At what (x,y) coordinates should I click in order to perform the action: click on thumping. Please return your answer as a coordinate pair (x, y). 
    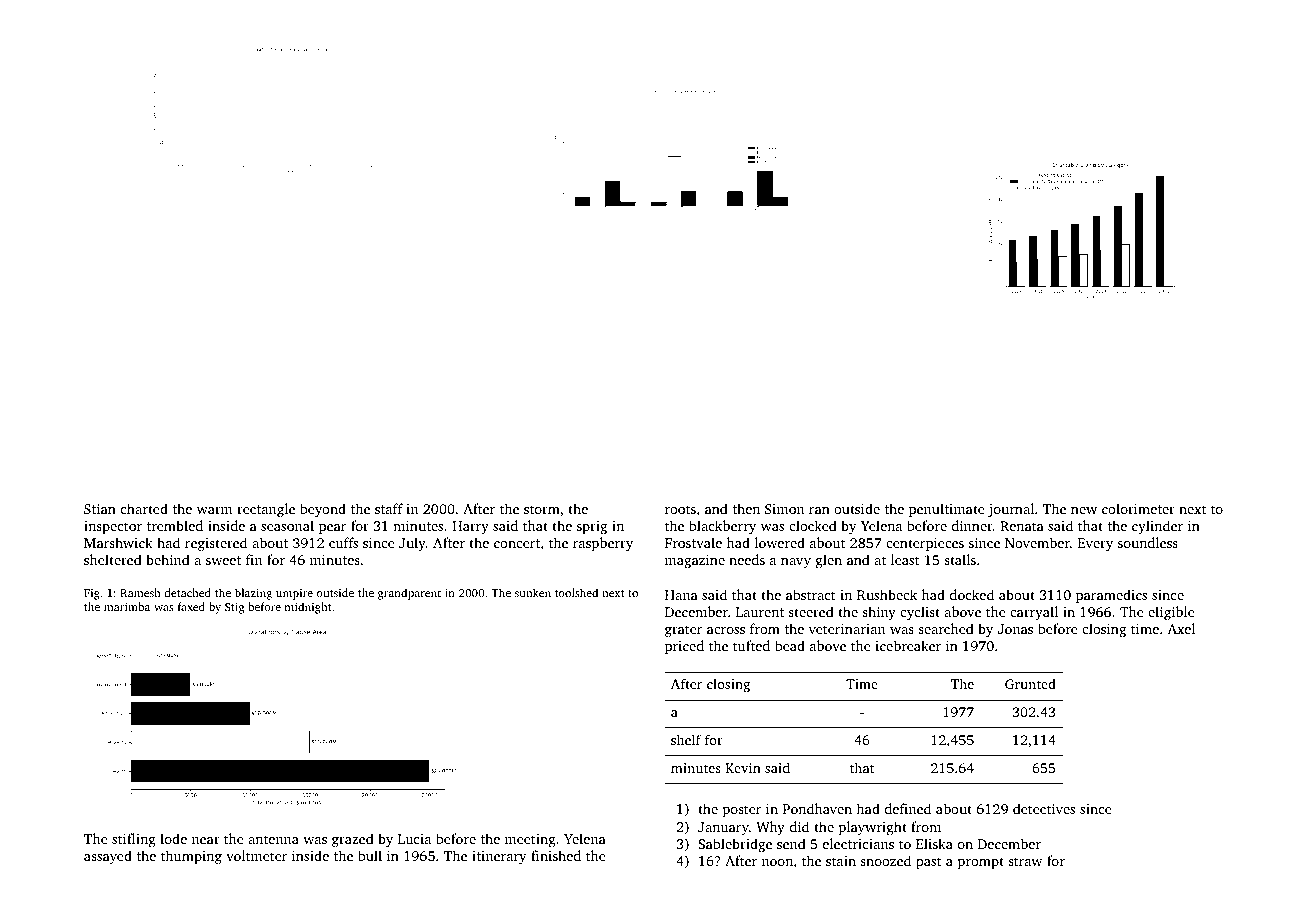
    Looking at the image, I should click on (191, 857).
